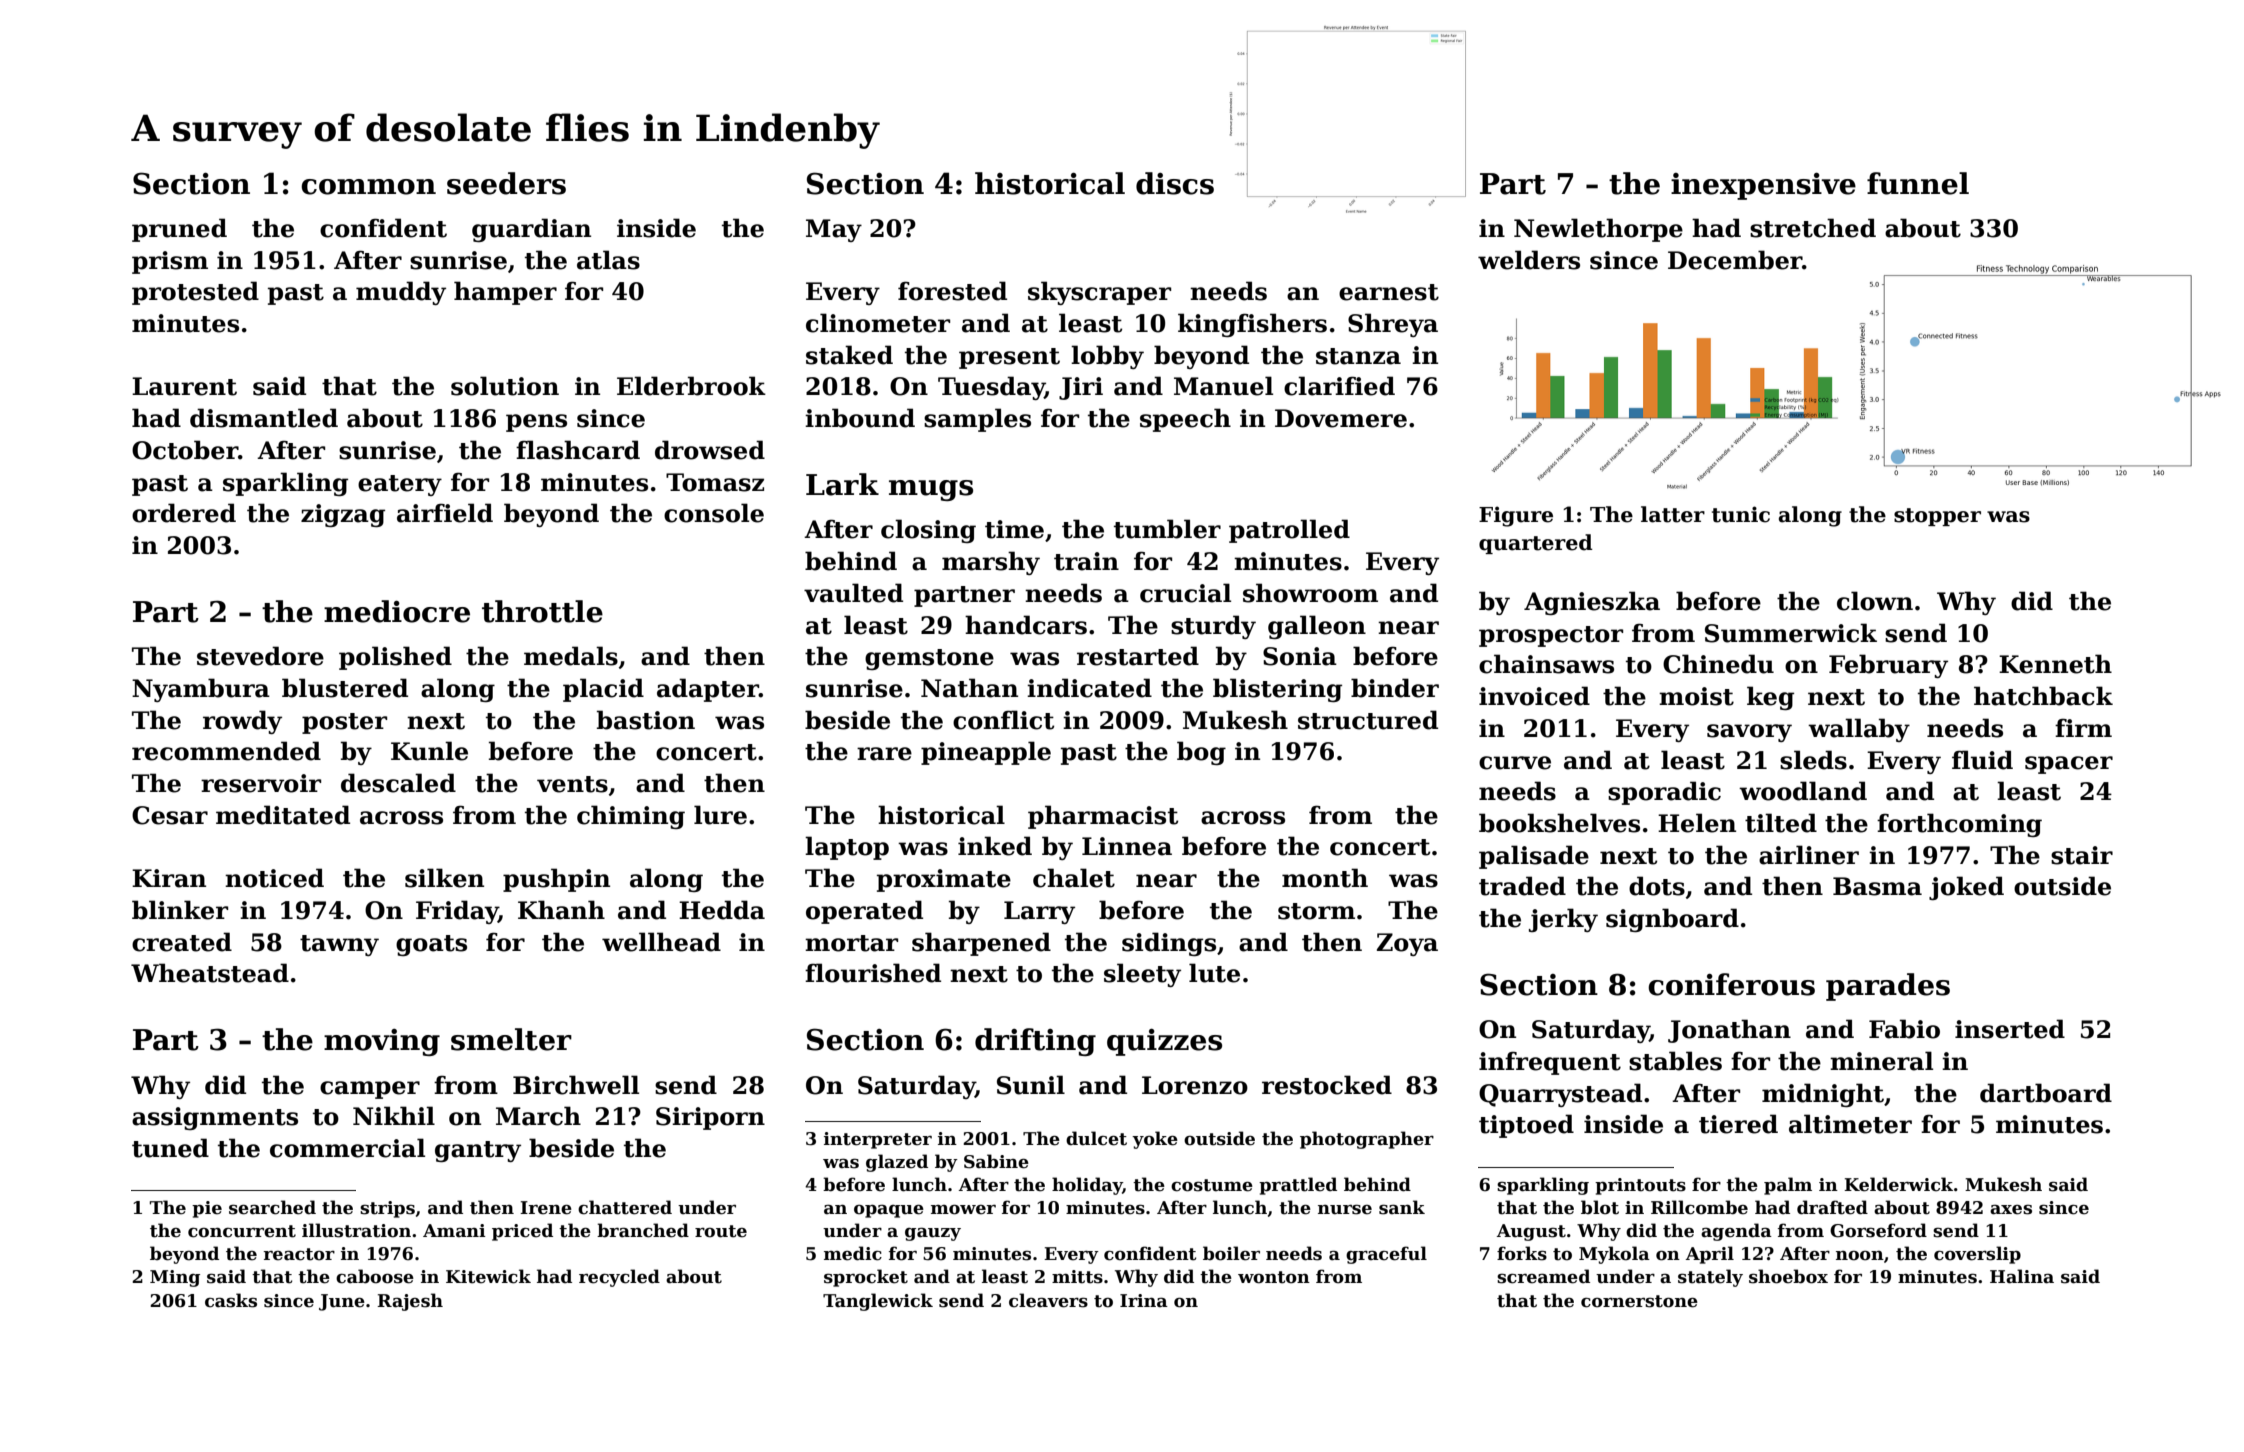 The width and height of the screenshot is (2244, 1452). Describe the element at coordinates (1003, 720) in the screenshot. I see `conflict` at that location.
